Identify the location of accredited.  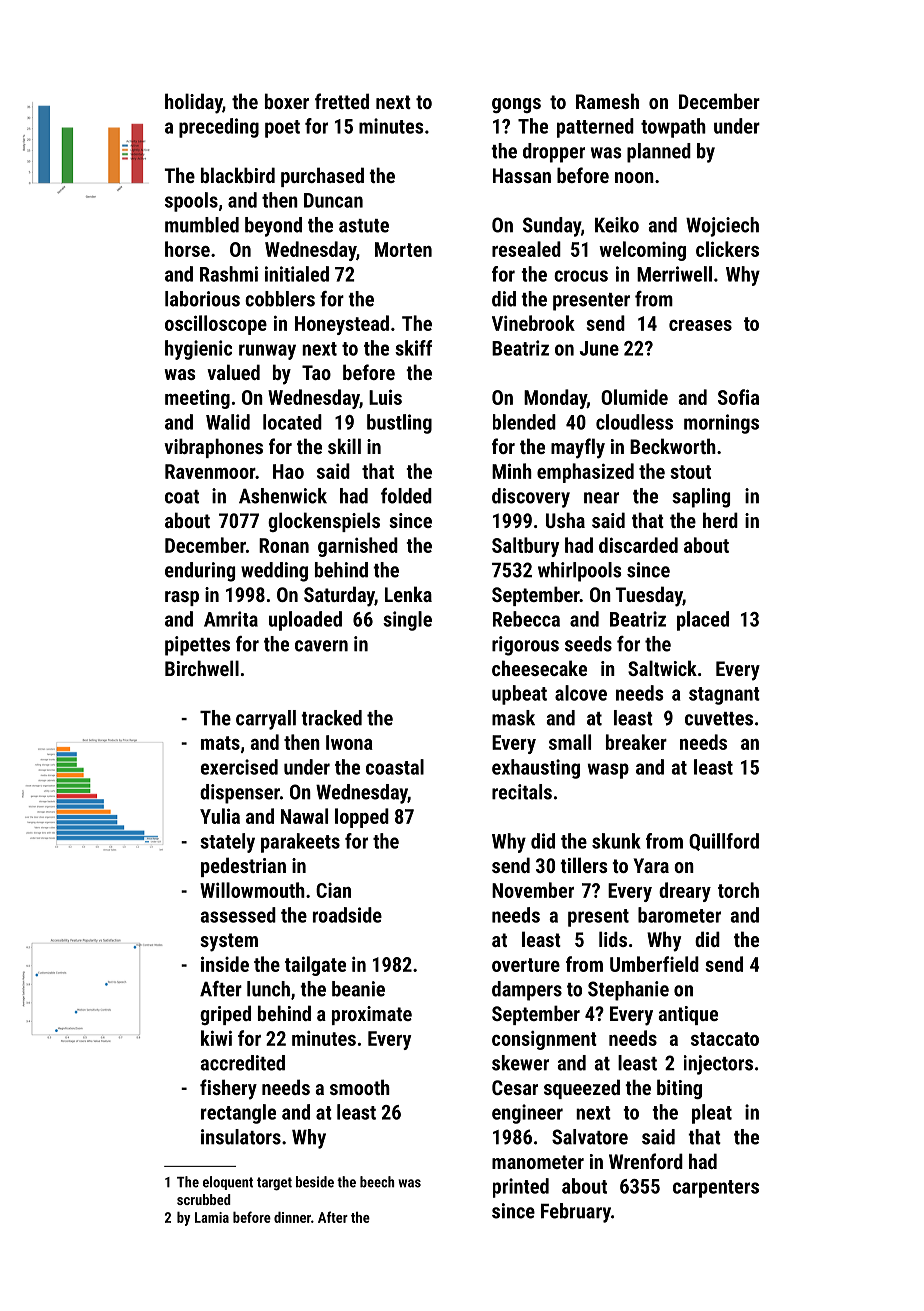
(242, 1063).
